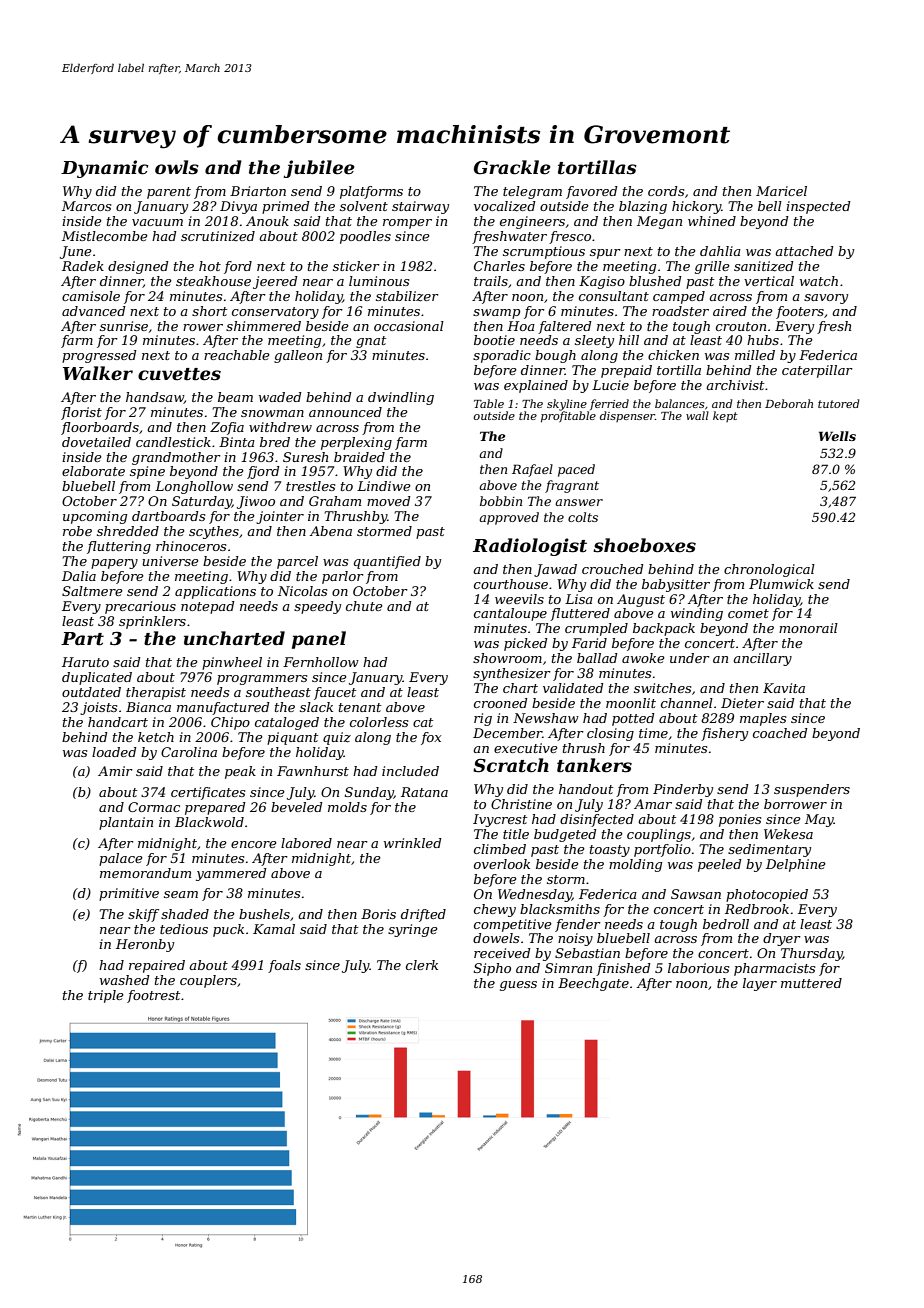 The image size is (924, 1308). Describe the element at coordinates (578, 925) in the screenshot. I see `fender` at that location.
